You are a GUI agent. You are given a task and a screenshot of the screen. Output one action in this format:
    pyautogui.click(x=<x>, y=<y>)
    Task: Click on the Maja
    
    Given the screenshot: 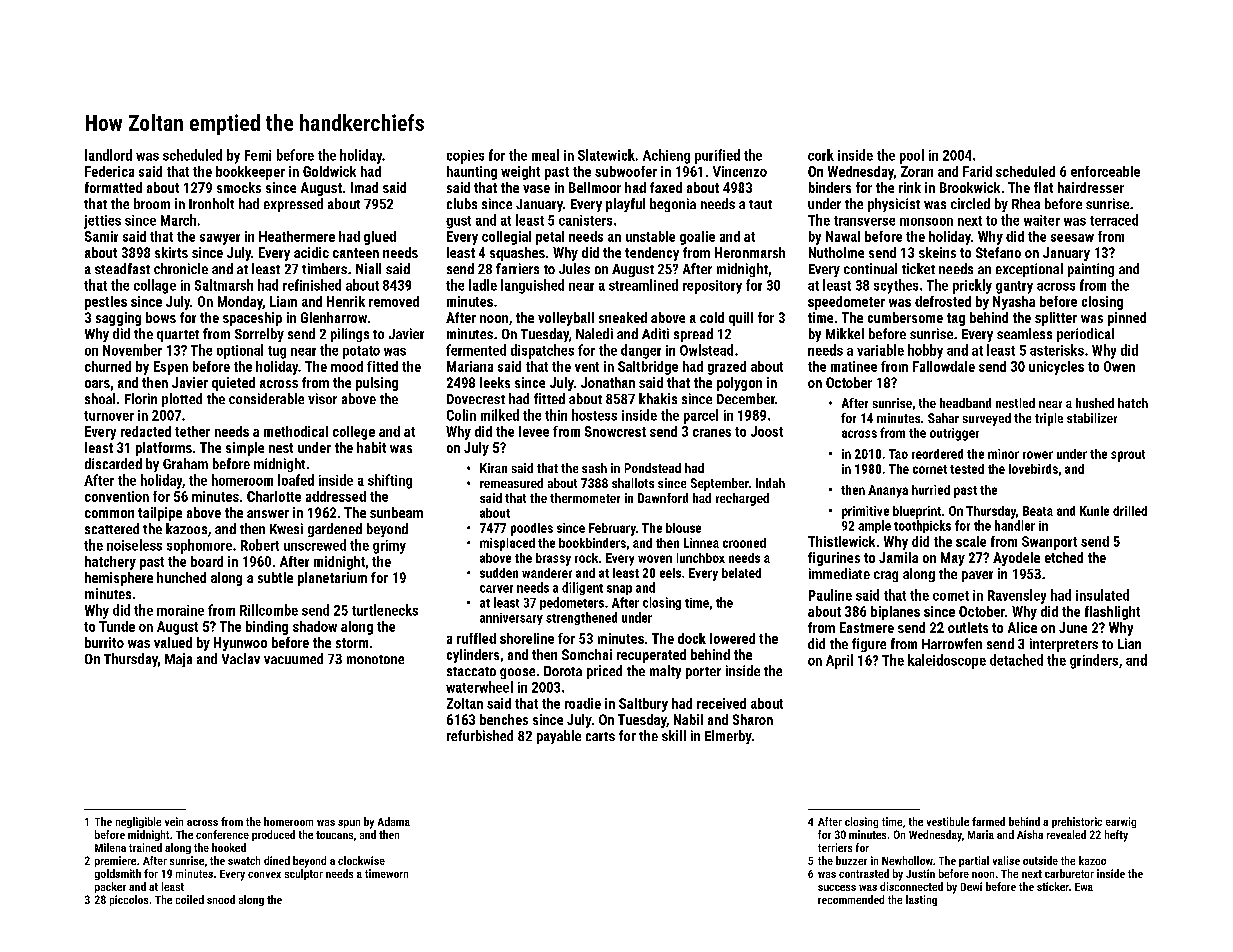 What is the action you would take?
    pyautogui.click(x=178, y=660)
